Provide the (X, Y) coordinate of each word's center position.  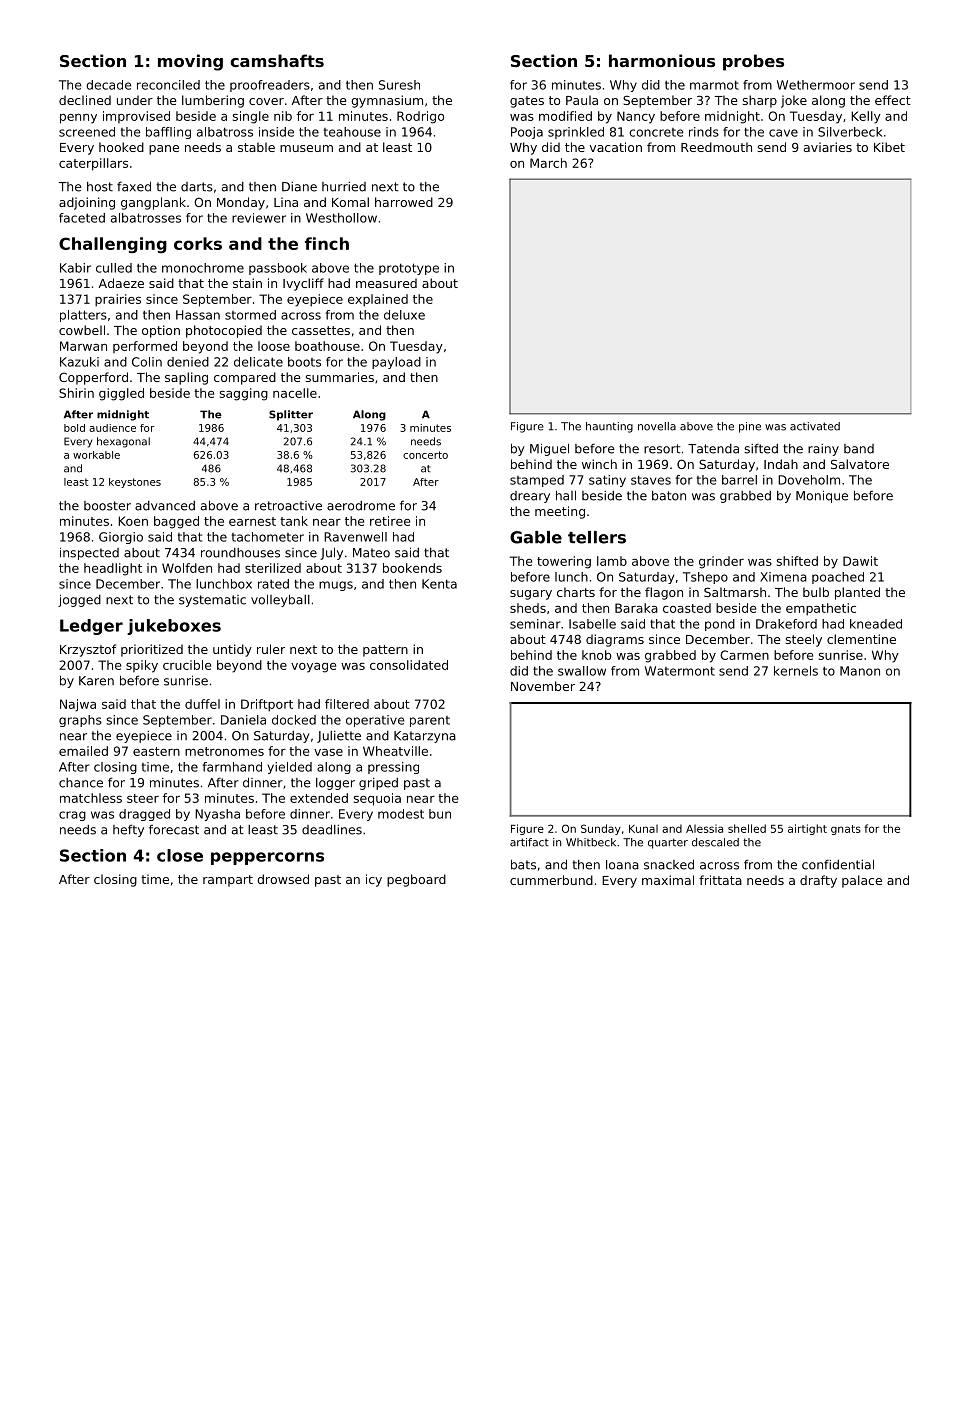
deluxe (404, 315)
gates (527, 102)
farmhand (232, 767)
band (859, 449)
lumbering (213, 101)
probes (753, 62)
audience (112, 428)
